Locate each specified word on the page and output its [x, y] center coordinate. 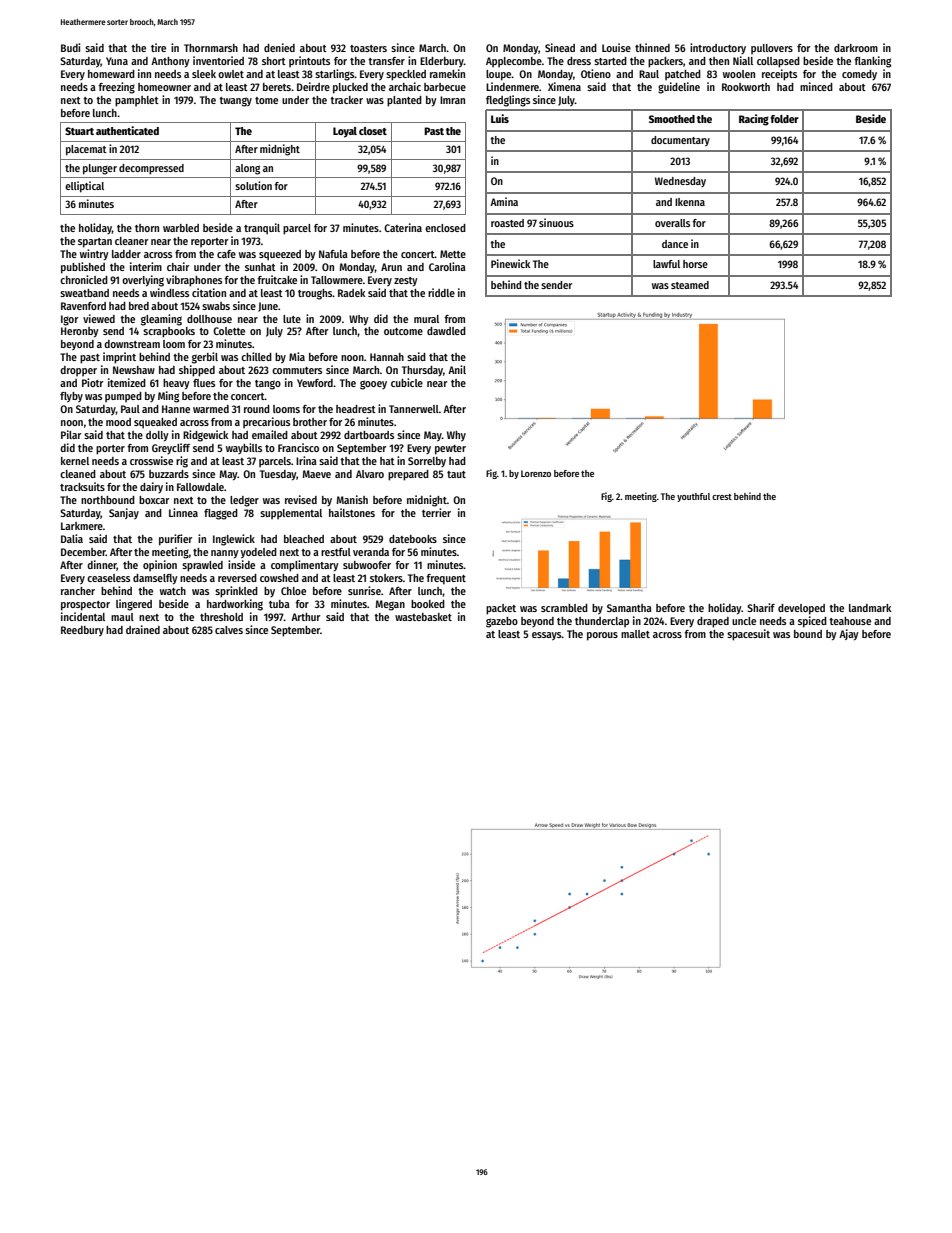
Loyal [345, 132]
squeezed [280, 255]
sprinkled [236, 592]
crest [722, 497]
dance [675, 244]
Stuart [79, 131]
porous [602, 636]
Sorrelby [427, 462]
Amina [504, 201]
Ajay [849, 635]
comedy [859, 75]
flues [204, 383]
